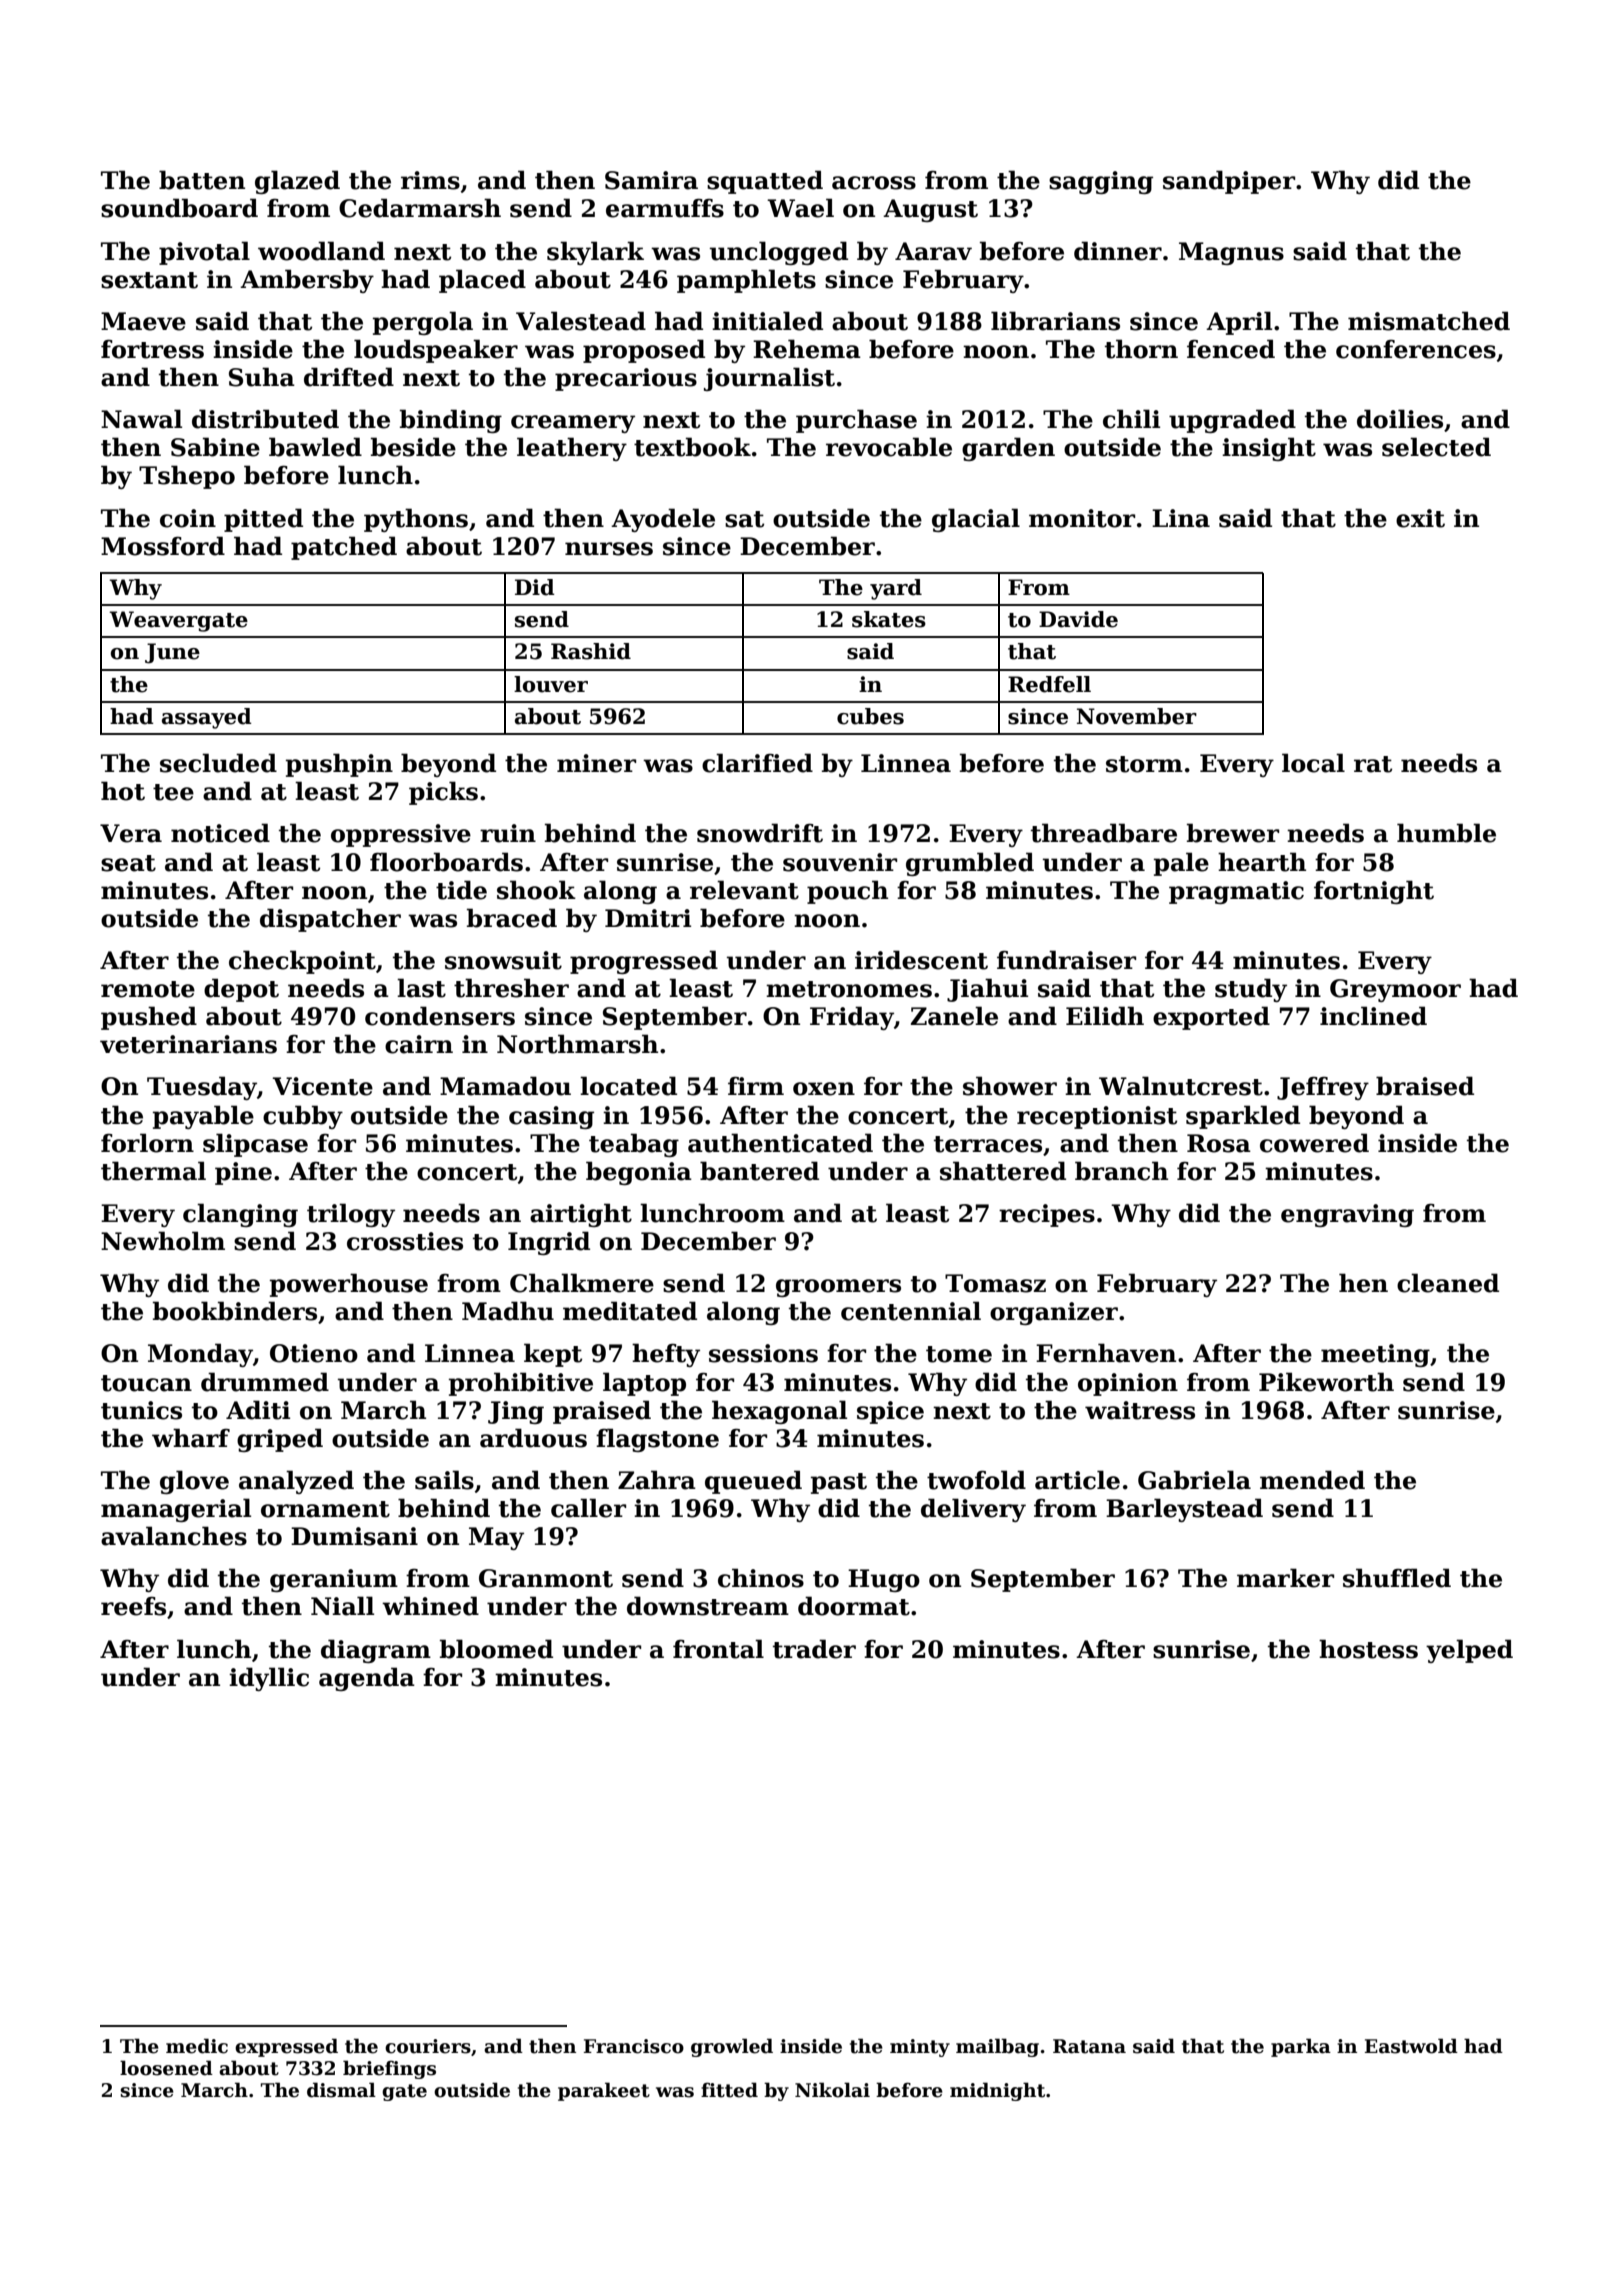  I want to click on shattered, so click(1003, 1171).
